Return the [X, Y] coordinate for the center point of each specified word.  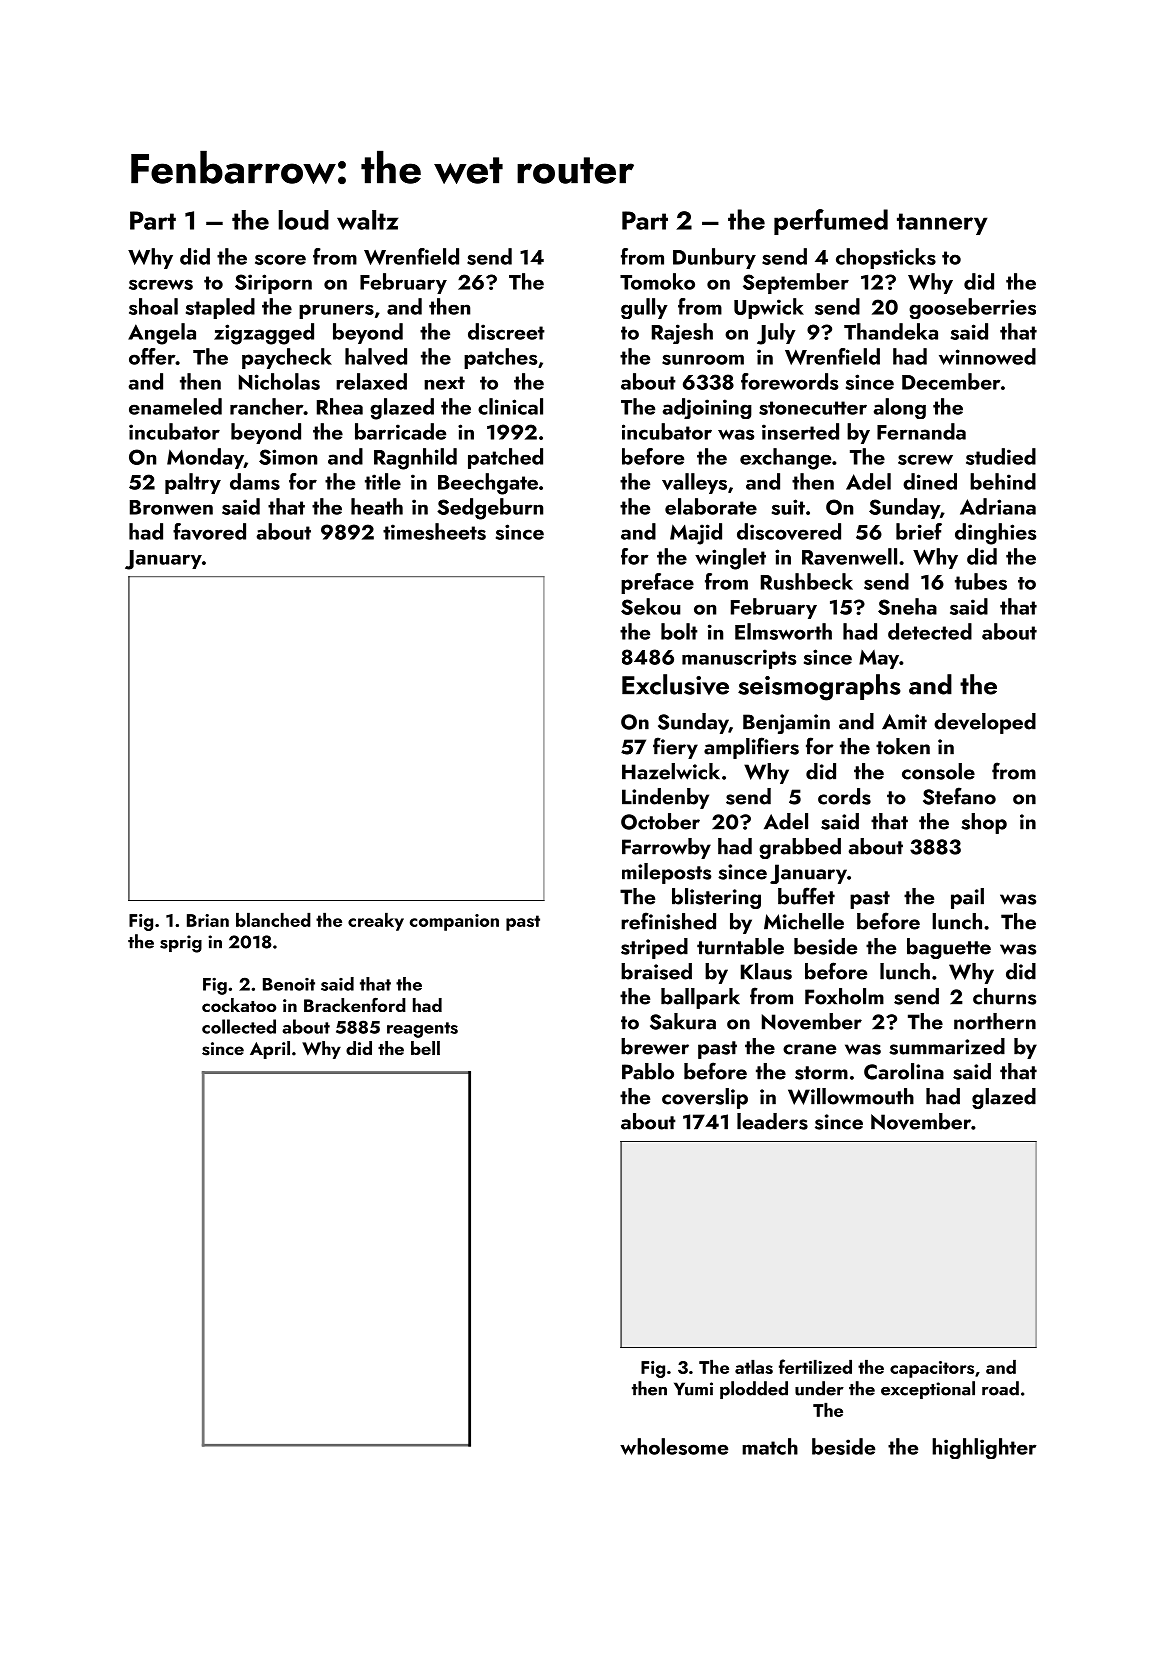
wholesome [674, 1446]
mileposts [666, 873]
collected [239, 1026]
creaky [376, 922]
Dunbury [714, 258]
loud [304, 220]
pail [967, 898]
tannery [942, 224]
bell [425, 1048]
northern [995, 1021]
